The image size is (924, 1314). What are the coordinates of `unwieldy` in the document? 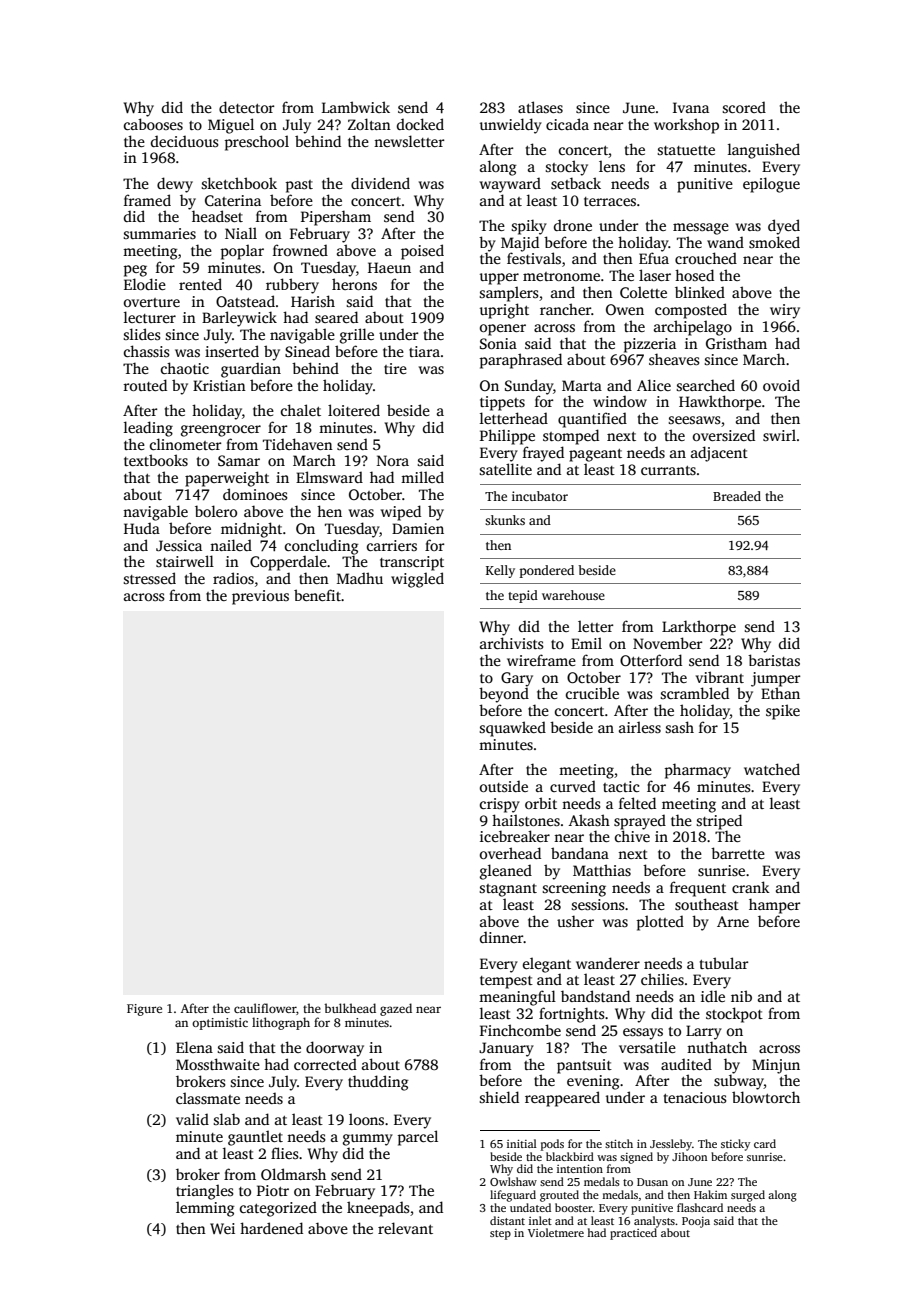 It's located at (511, 126).
